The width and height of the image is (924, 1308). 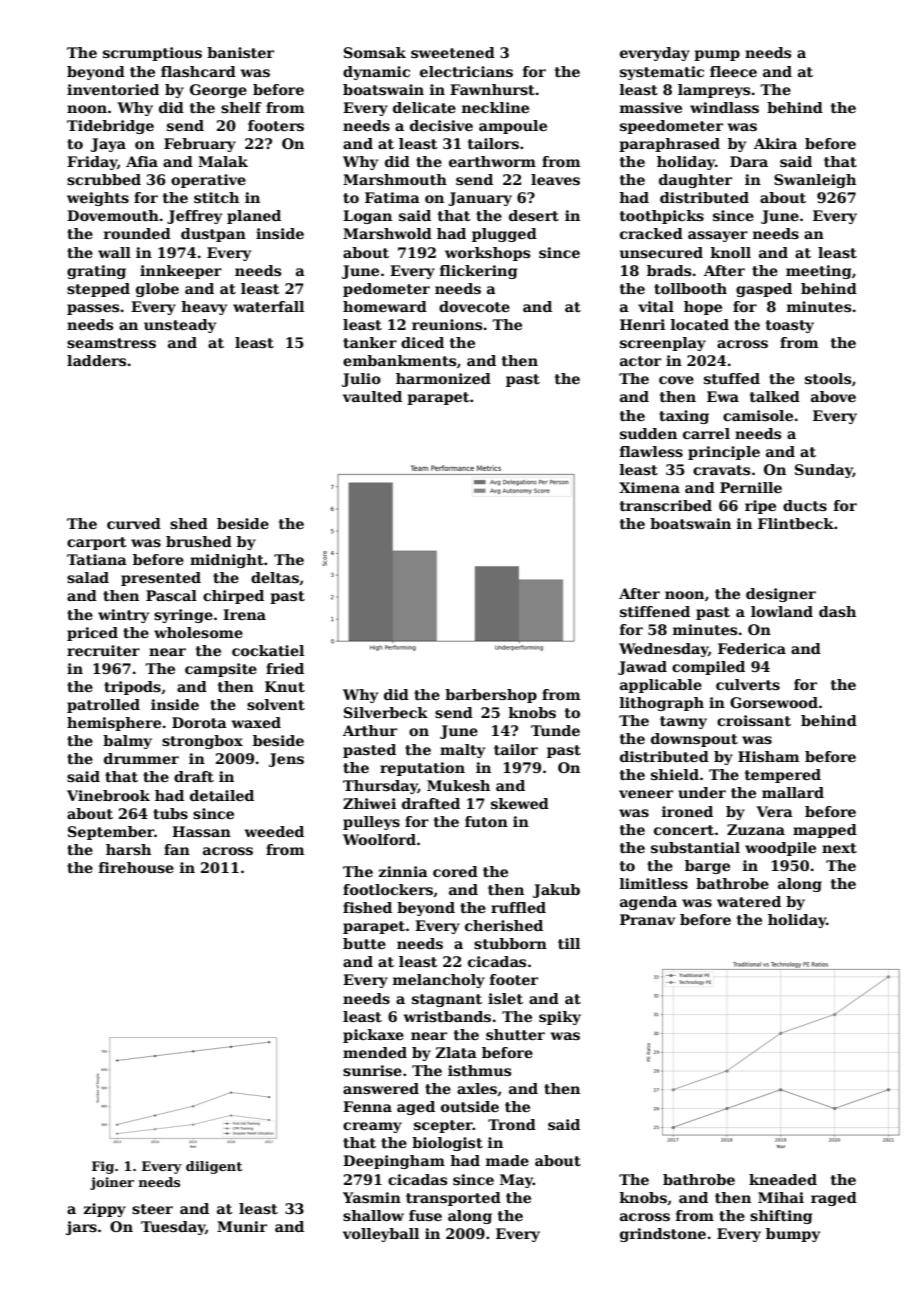 What do you see at coordinates (385, 306) in the image?
I see `homeward` at bounding box center [385, 306].
